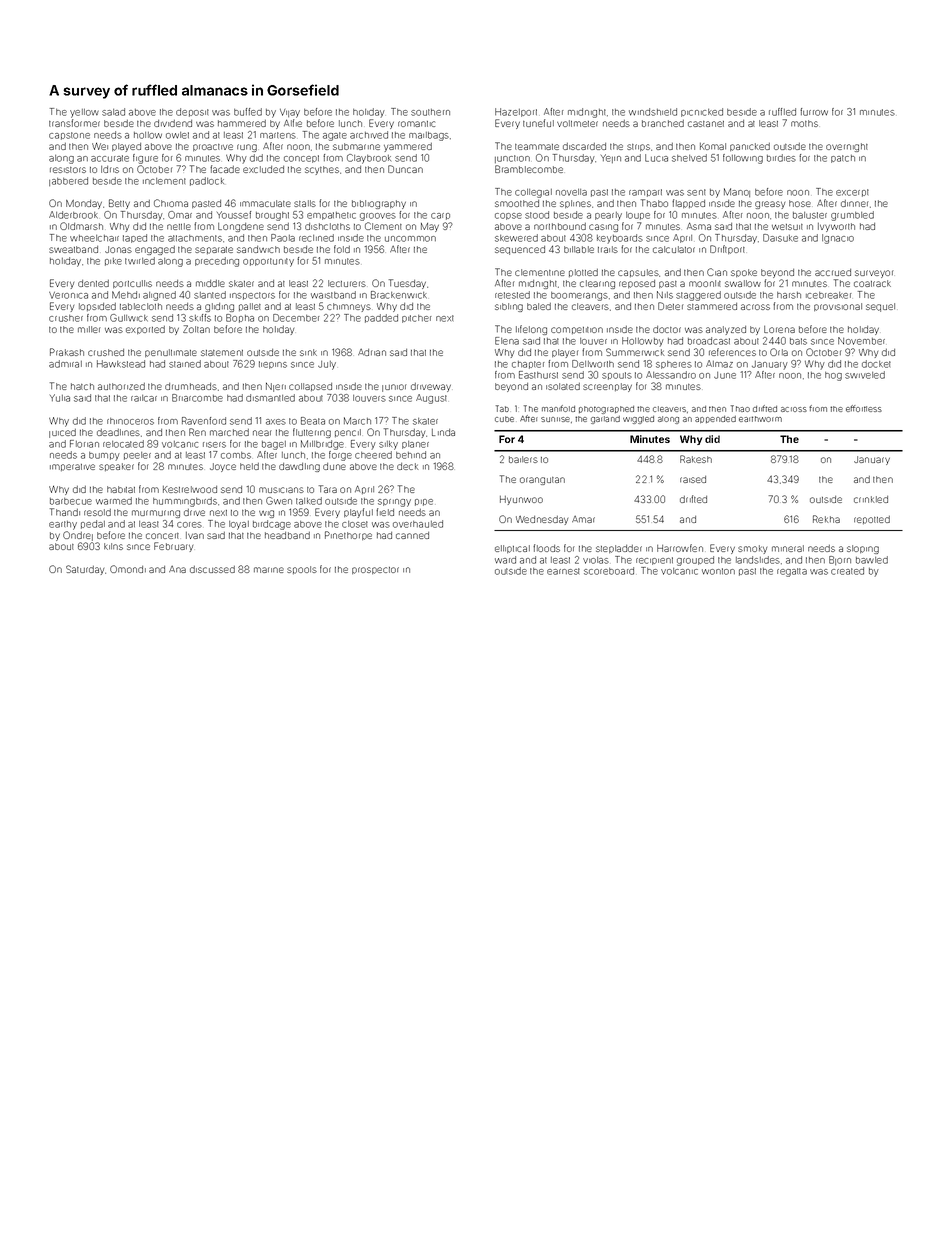 Image resolution: width=952 pixels, height=1233 pixels. I want to click on excerpt, so click(852, 193).
